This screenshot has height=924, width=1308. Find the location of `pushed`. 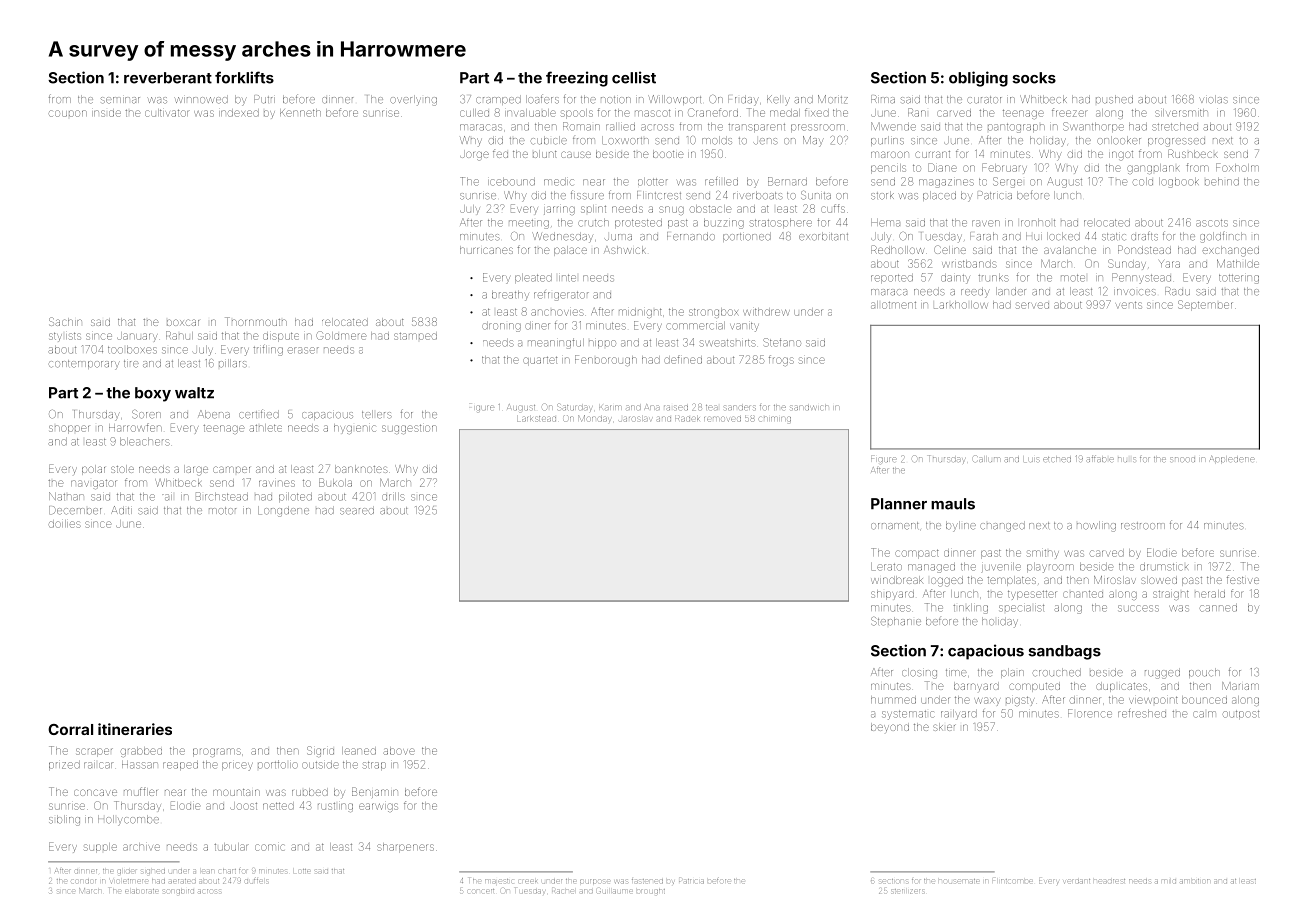

pushed is located at coordinates (1114, 99).
